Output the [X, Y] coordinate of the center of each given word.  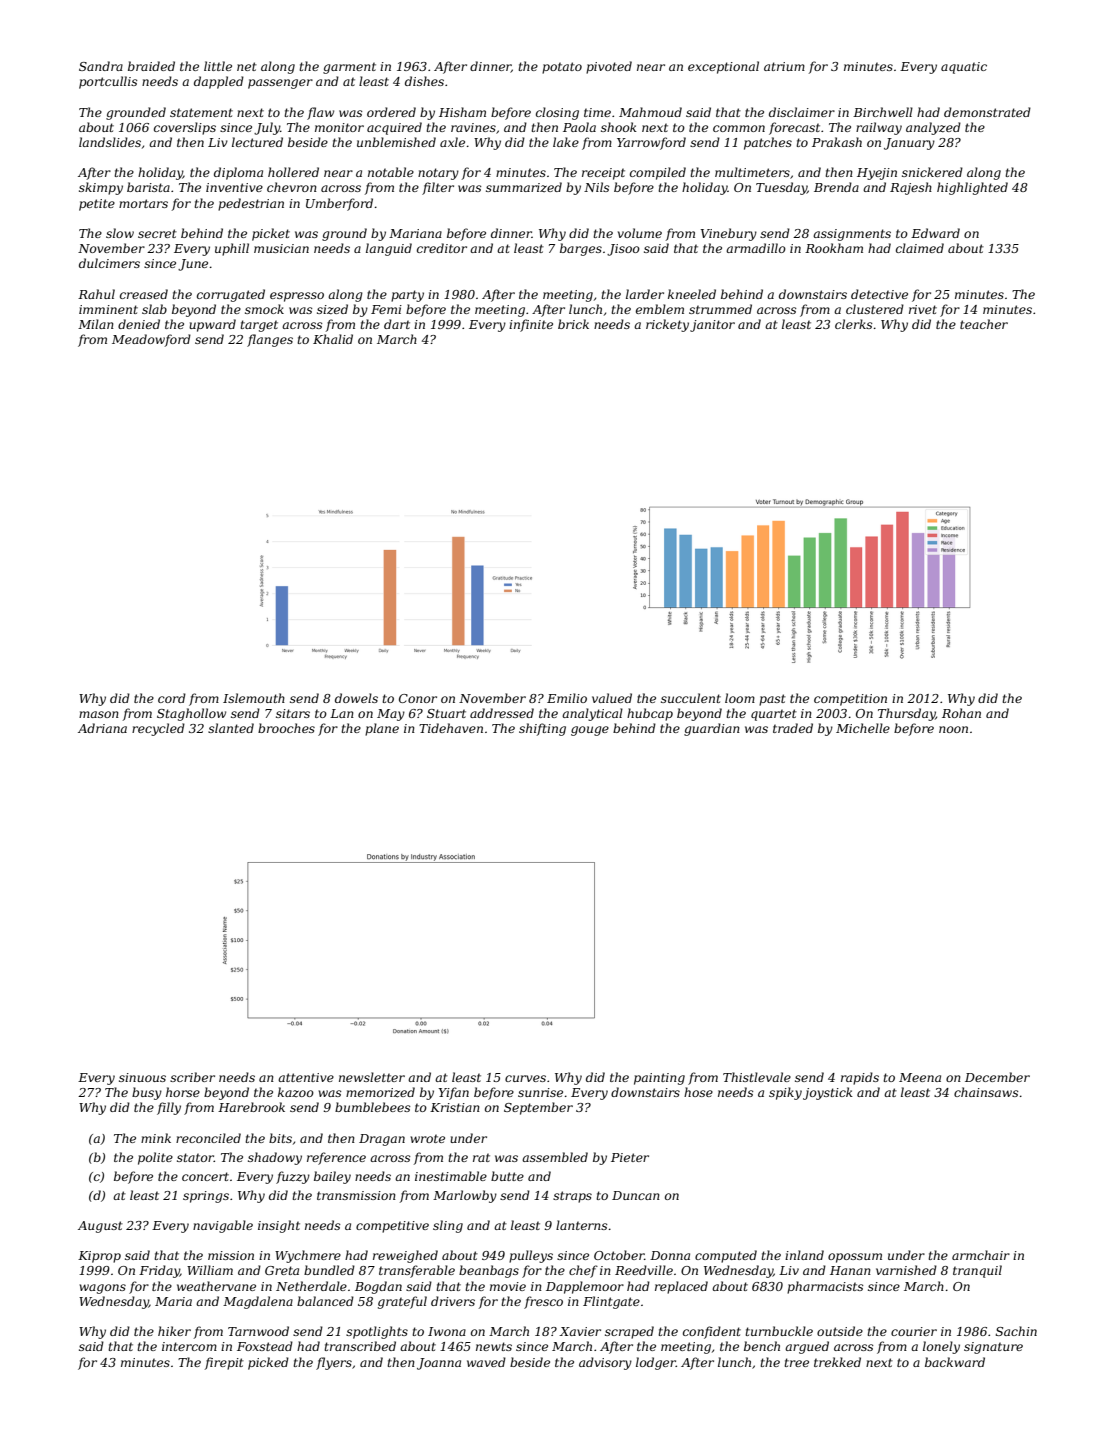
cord [172, 698]
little [218, 66]
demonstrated [987, 112]
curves [525, 1078]
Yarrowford [651, 143]
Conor [418, 698]
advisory [605, 1363]
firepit [224, 1363]
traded [793, 728]
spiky [785, 1093]
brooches [286, 728]
